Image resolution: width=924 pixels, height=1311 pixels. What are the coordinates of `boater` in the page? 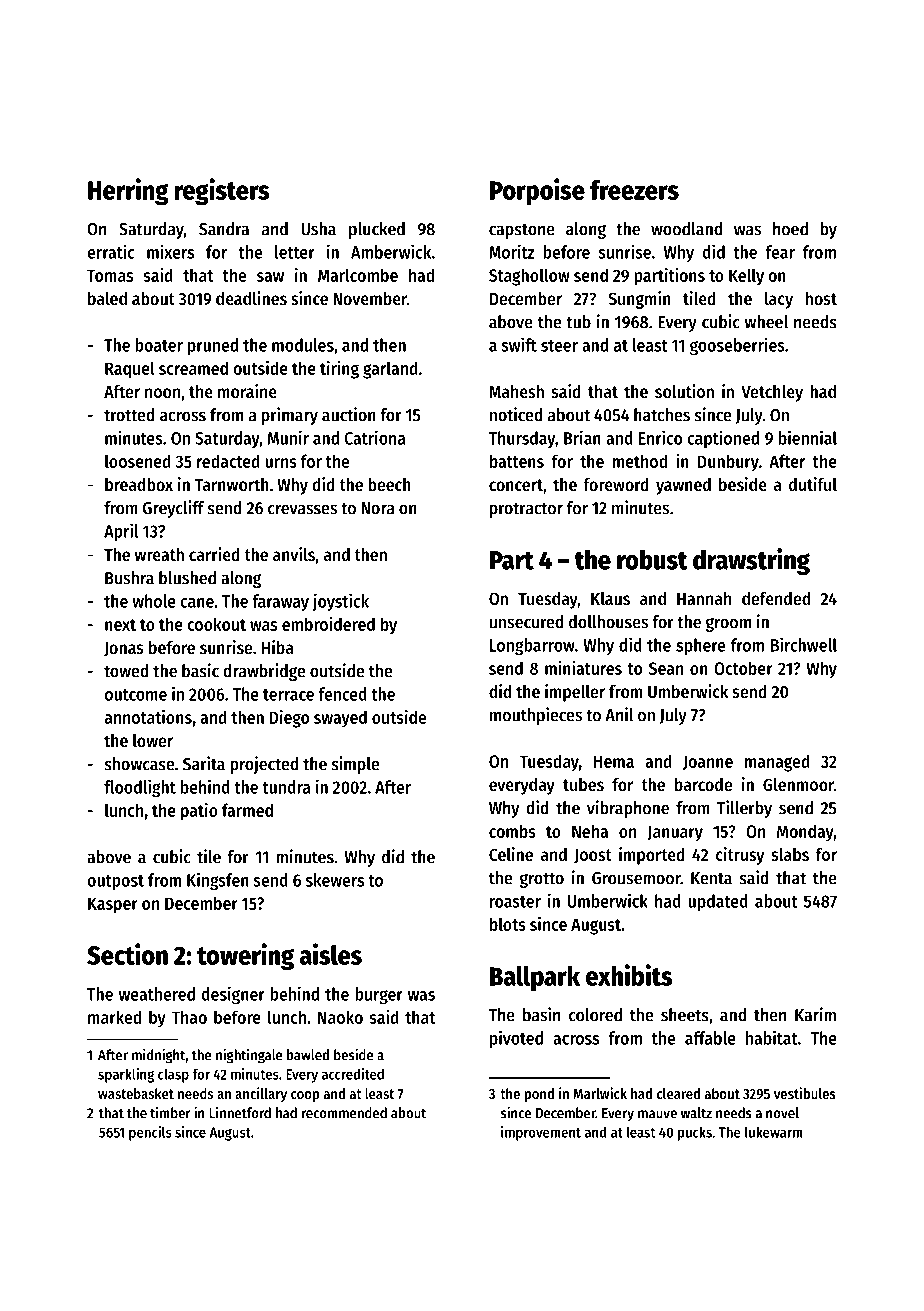 It's located at (159, 345).
